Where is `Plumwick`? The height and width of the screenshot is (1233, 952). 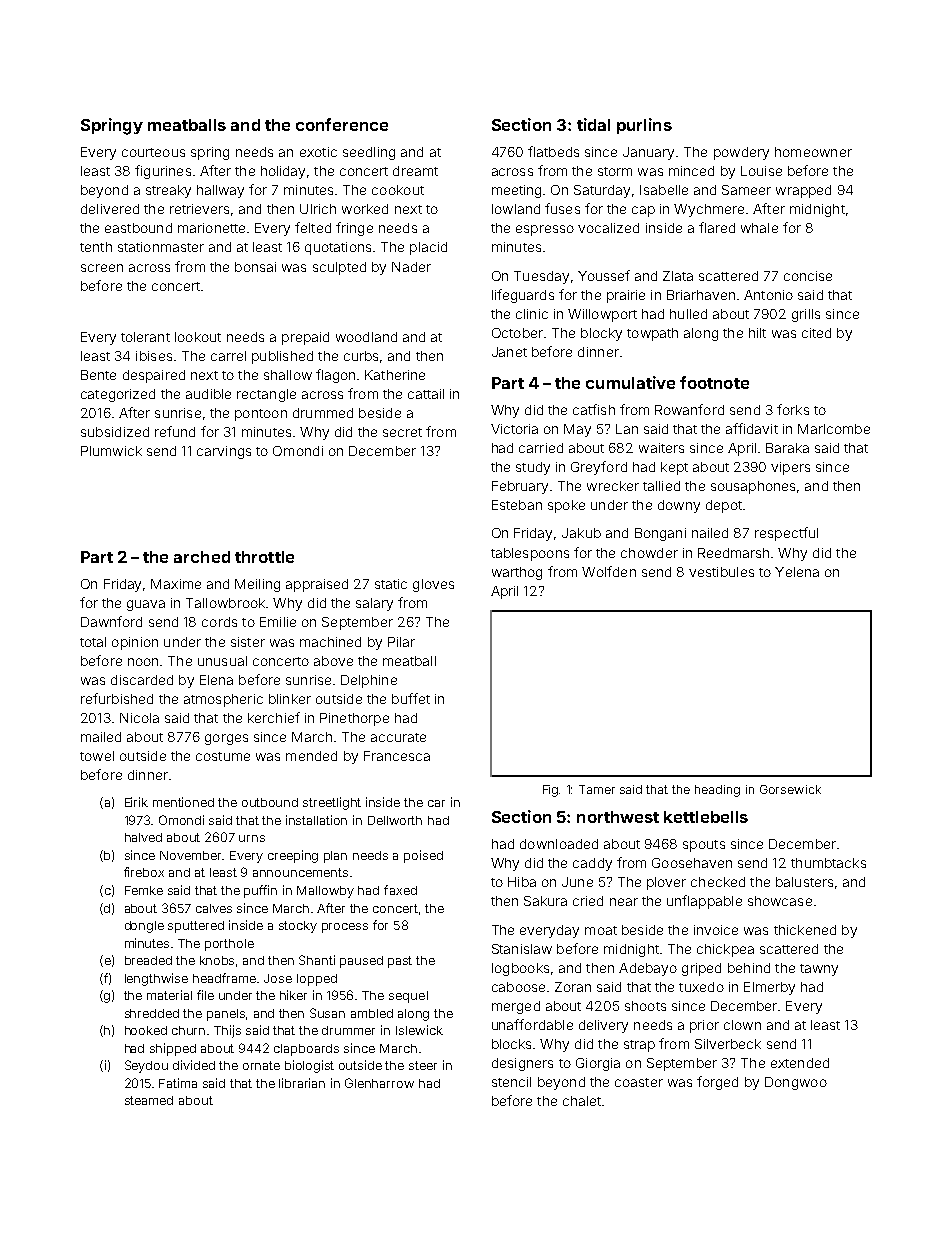 Plumwick is located at coordinates (111, 451).
